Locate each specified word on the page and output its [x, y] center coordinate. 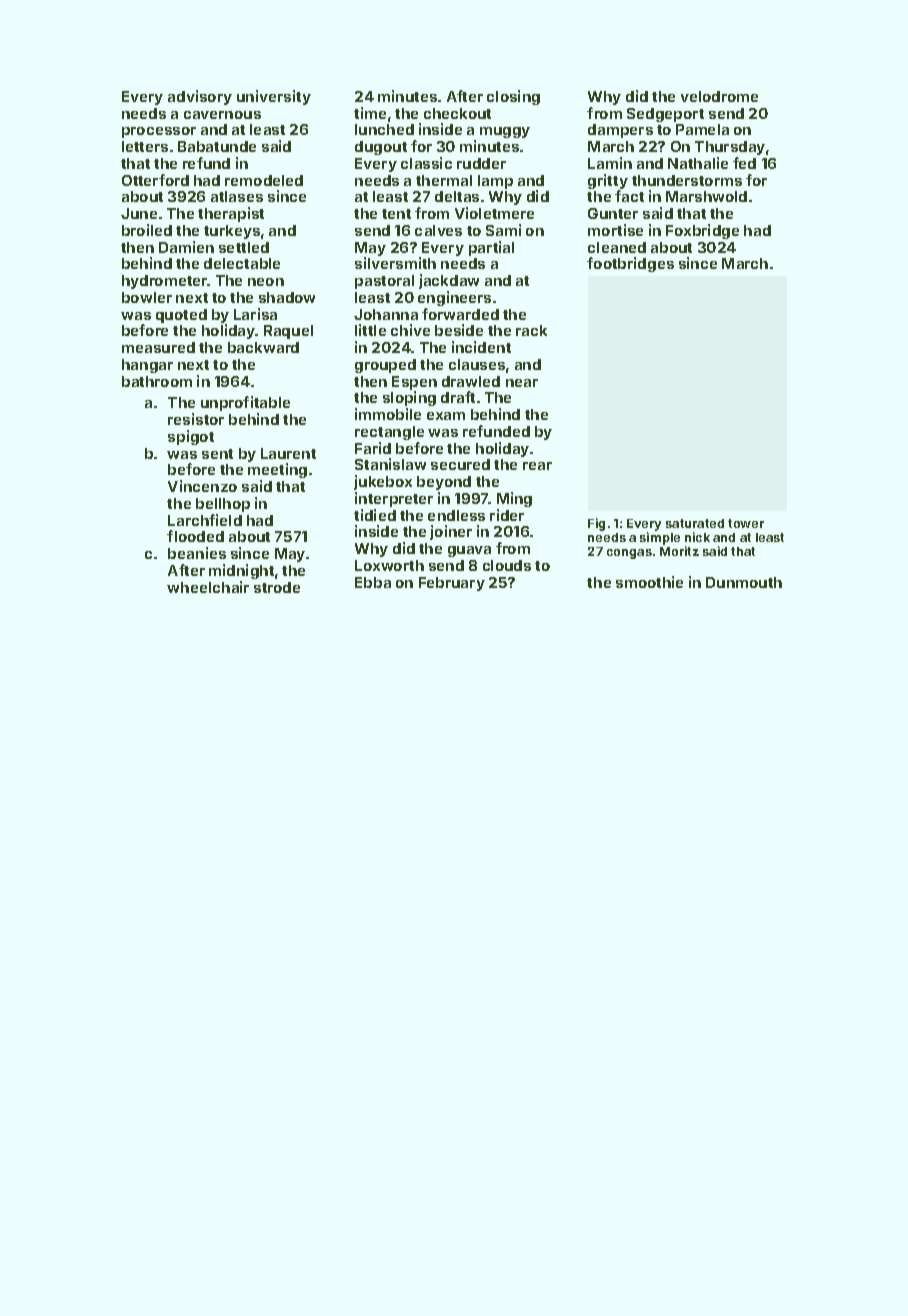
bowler [147, 297]
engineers [454, 298]
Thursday [730, 148]
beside [459, 330]
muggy [505, 132]
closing [513, 97]
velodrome [719, 96]
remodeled [264, 180]
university [274, 97]
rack [531, 330]
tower [746, 523]
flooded [195, 536]
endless [456, 515]
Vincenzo [202, 486]
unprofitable [245, 403]
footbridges [630, 264]
